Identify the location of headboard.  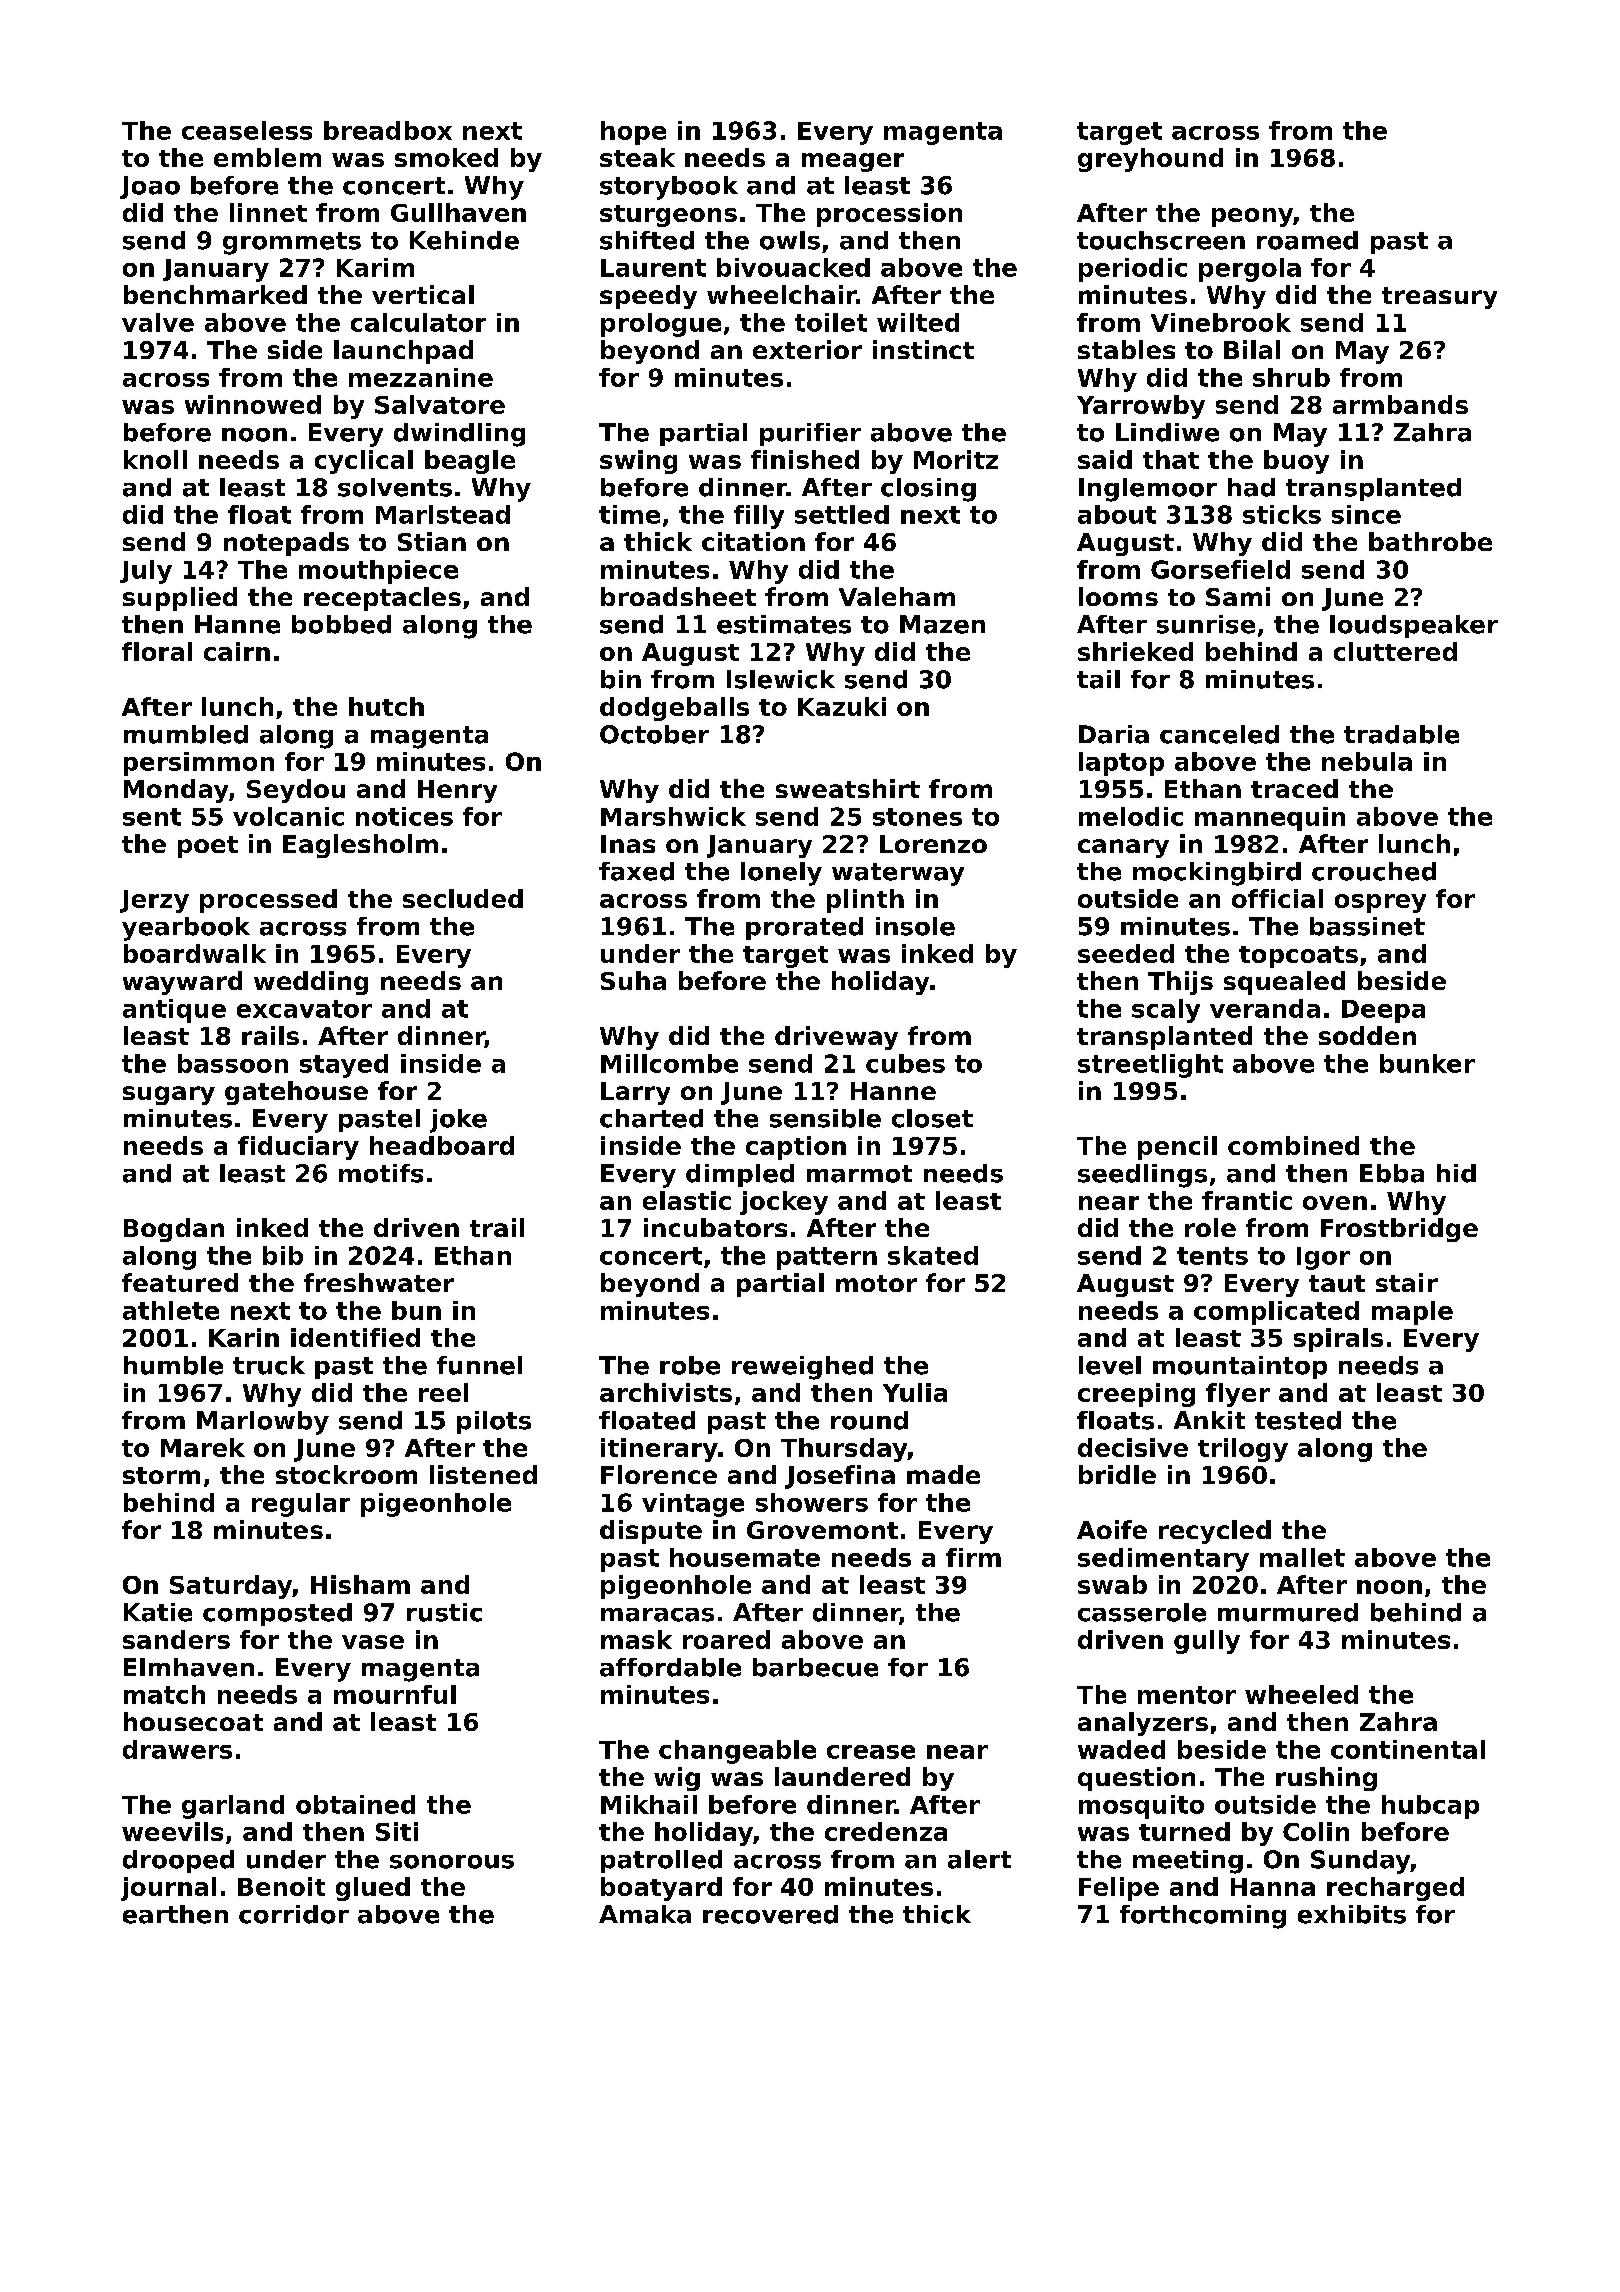
(442, 1145).
